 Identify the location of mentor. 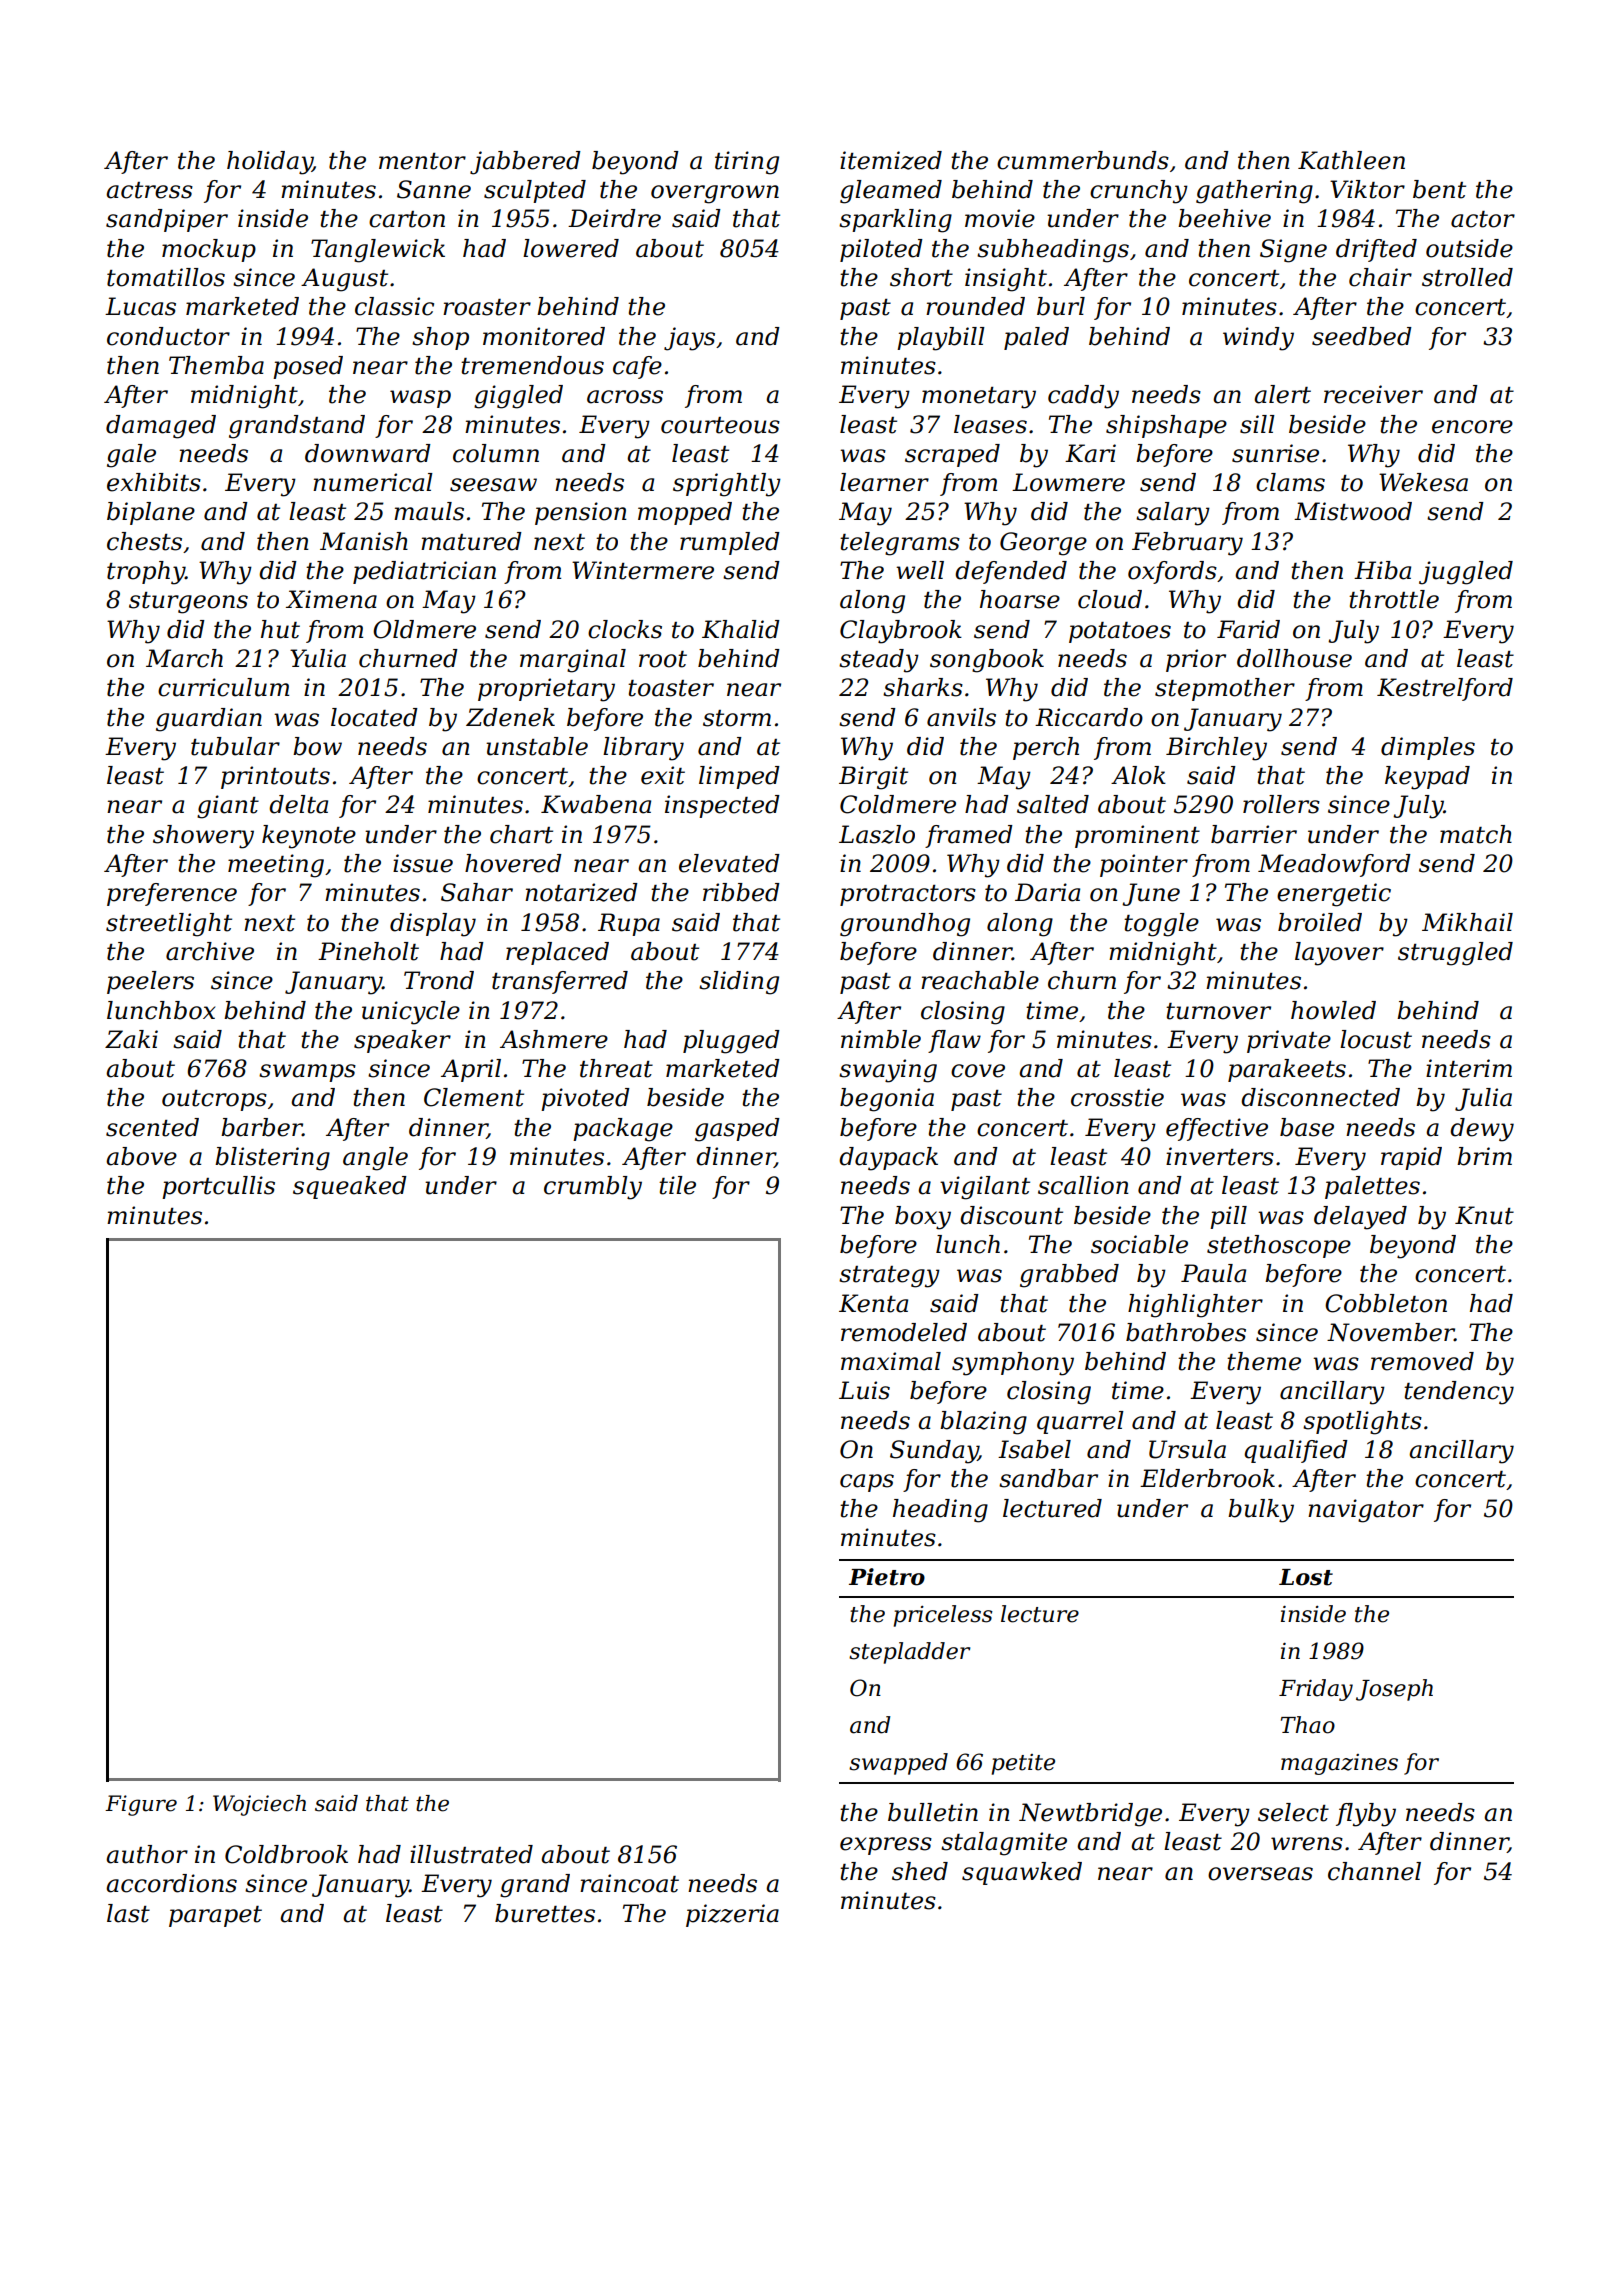
(422, 161).
